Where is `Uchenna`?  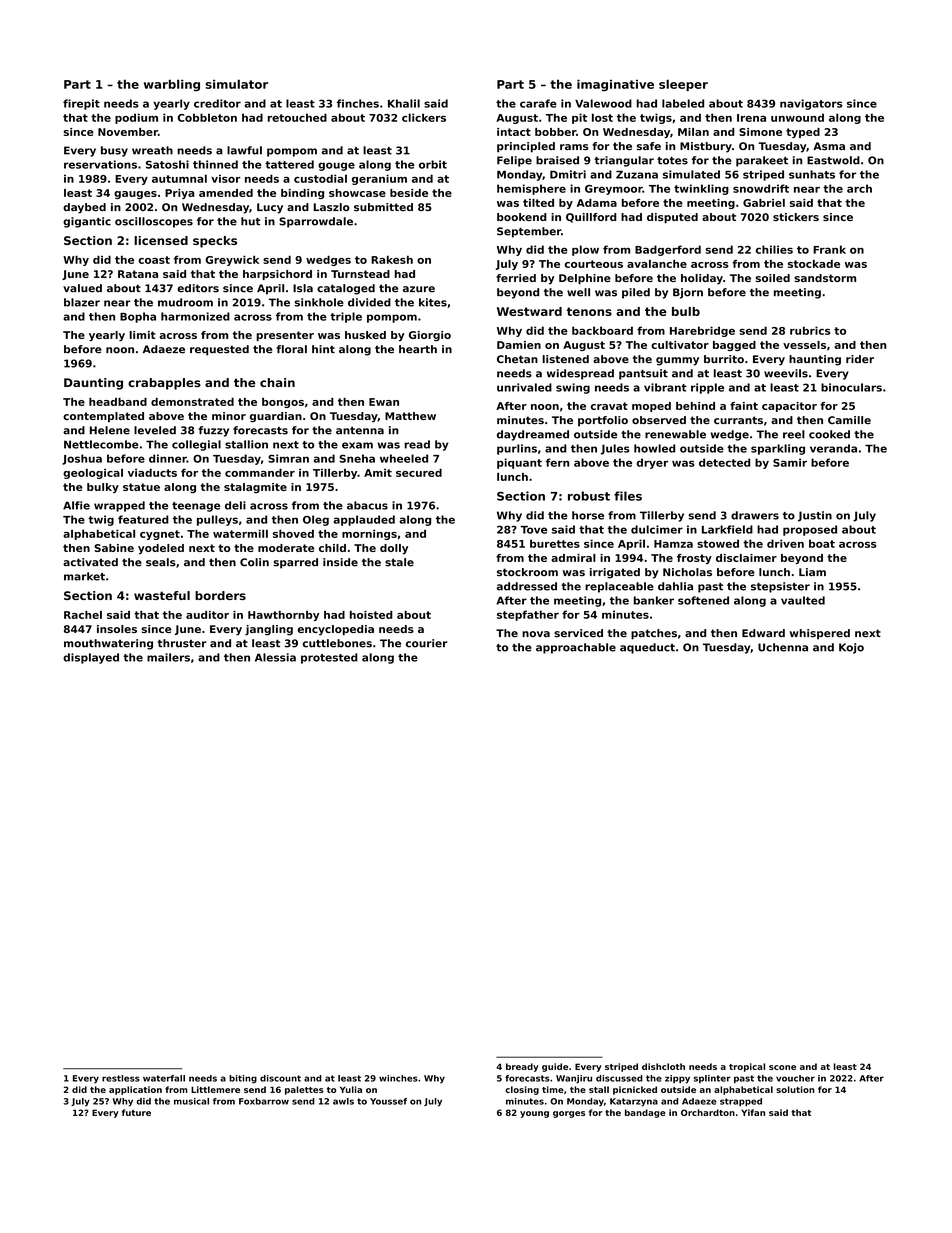
Uchenna is located at coordinates (783, 647).
